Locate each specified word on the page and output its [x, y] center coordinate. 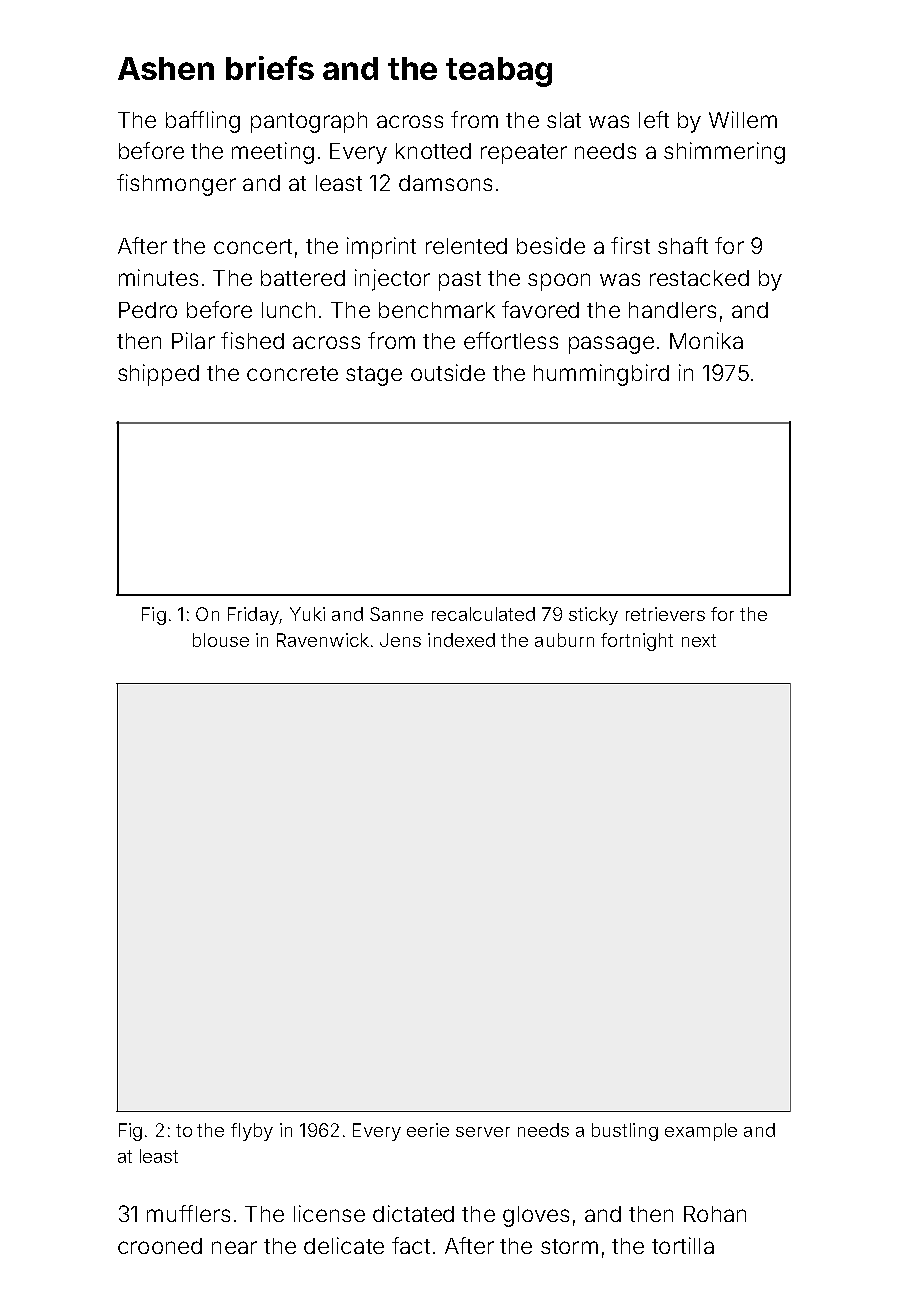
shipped [158, 375]
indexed [461, 640]
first [630, 245]
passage [611, 345]
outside [448, 372]
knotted [433, 151]
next [699, 640]
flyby [252, 1132]
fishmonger [176, 185]
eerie [428, 1130]
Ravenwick [323, 640]
